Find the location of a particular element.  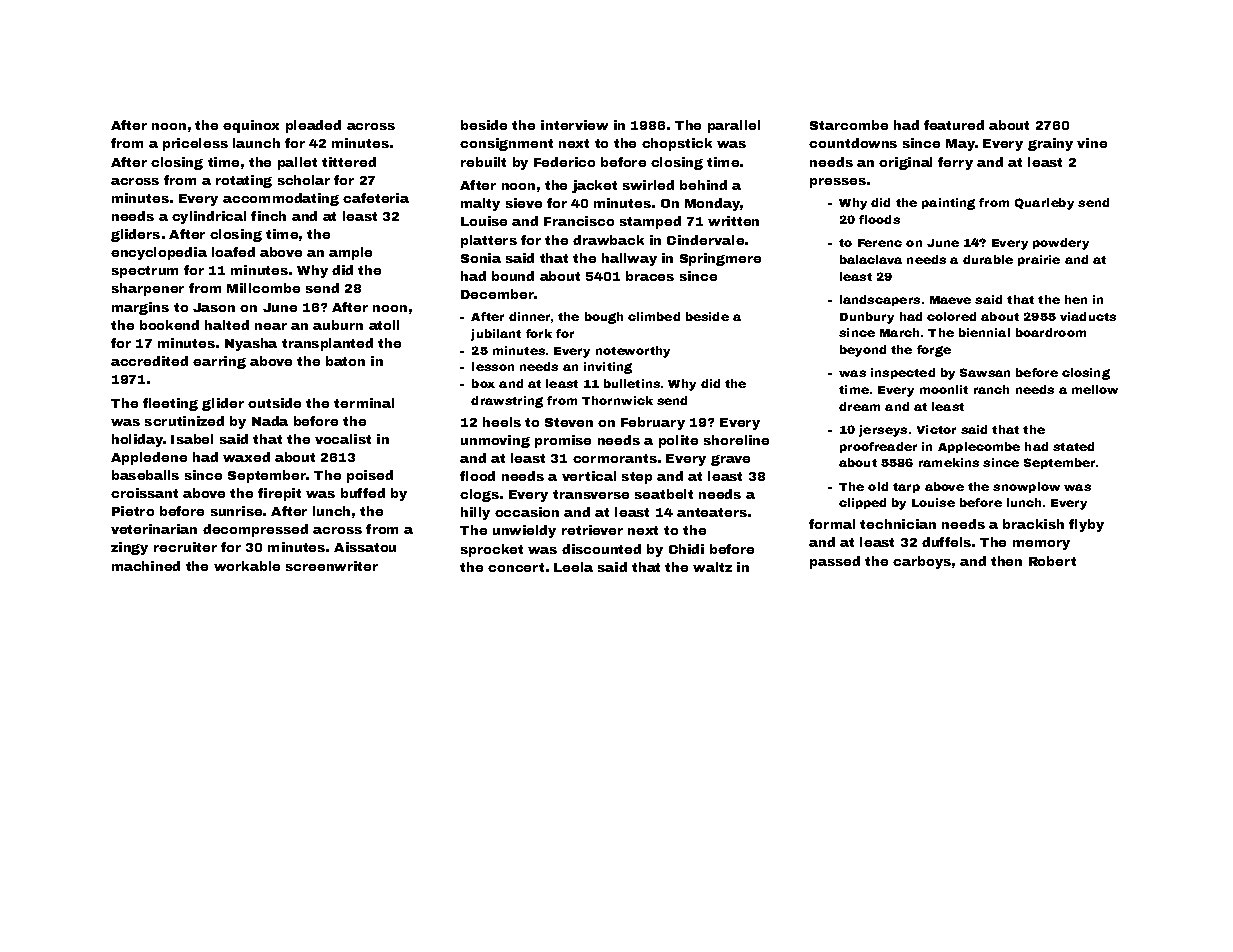

Leela is located at coordinates (573, 567).
